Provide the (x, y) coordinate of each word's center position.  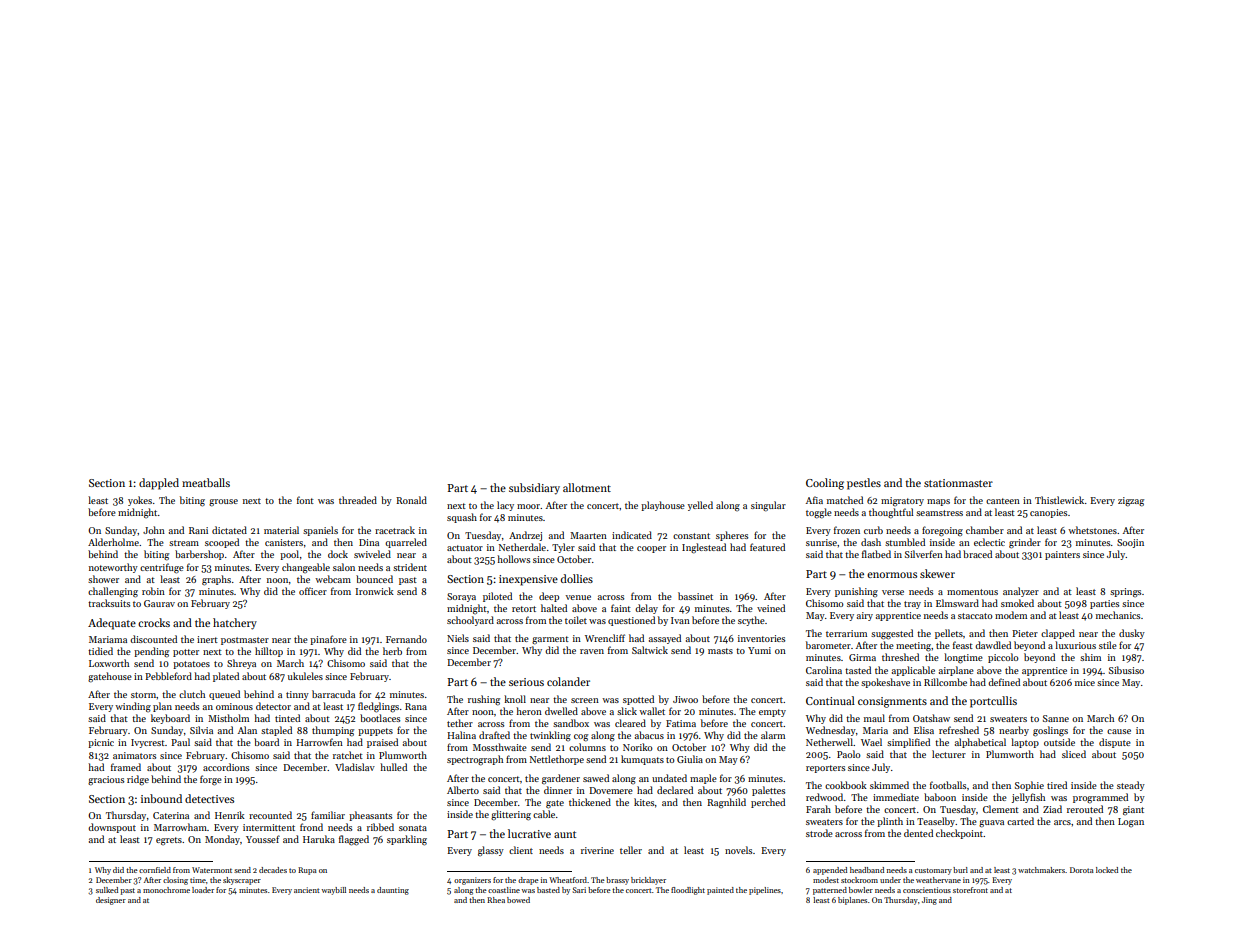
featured (767, 547)
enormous (892, 575)
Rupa (307, 871)
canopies (1048, 513)
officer (313, 591)
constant (691, 536)
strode (819, 833)
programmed (1100, 798)
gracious (106, 781)
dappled (159, 484)
